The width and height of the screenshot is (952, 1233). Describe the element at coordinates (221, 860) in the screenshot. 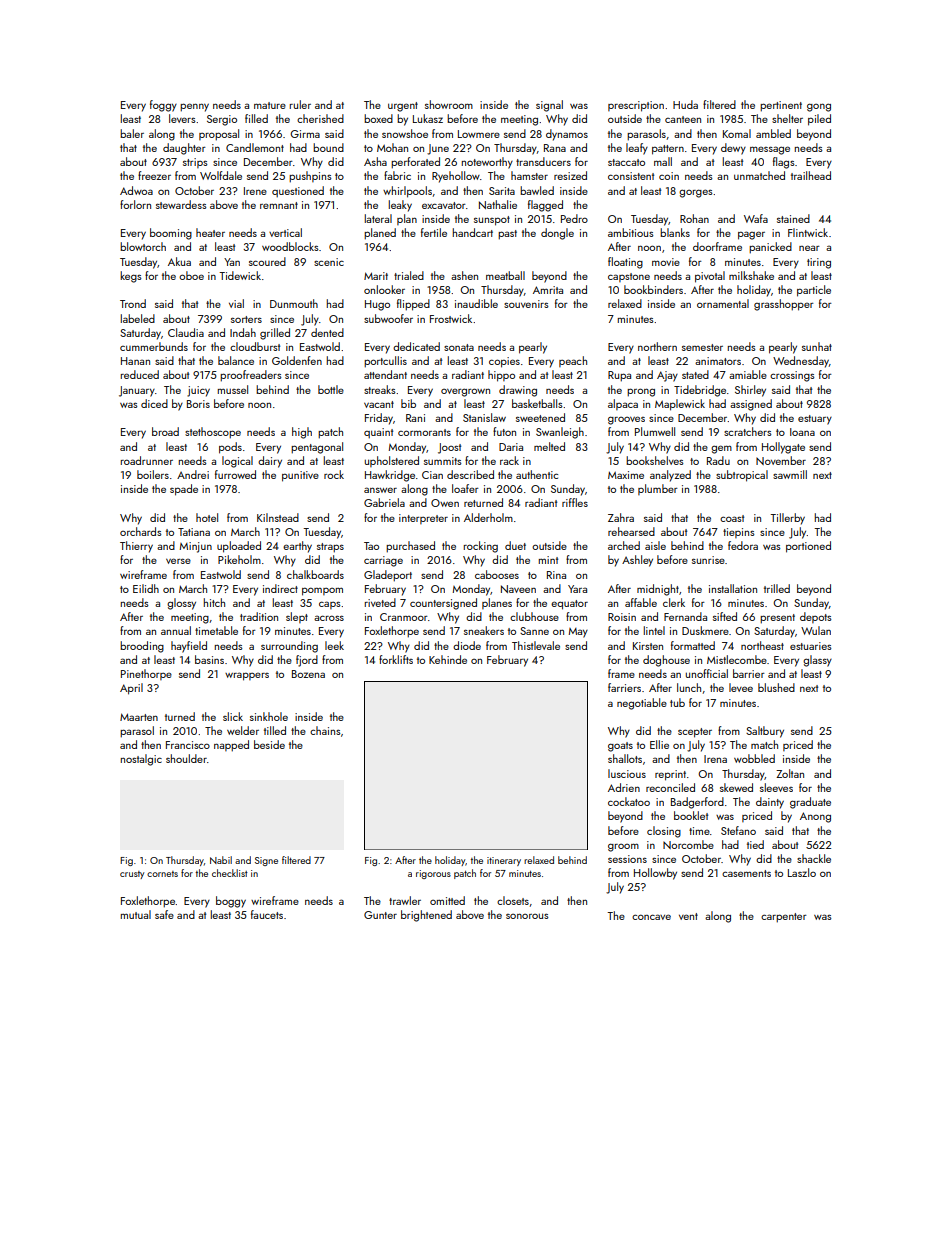

I see `Nabil` at that location.
